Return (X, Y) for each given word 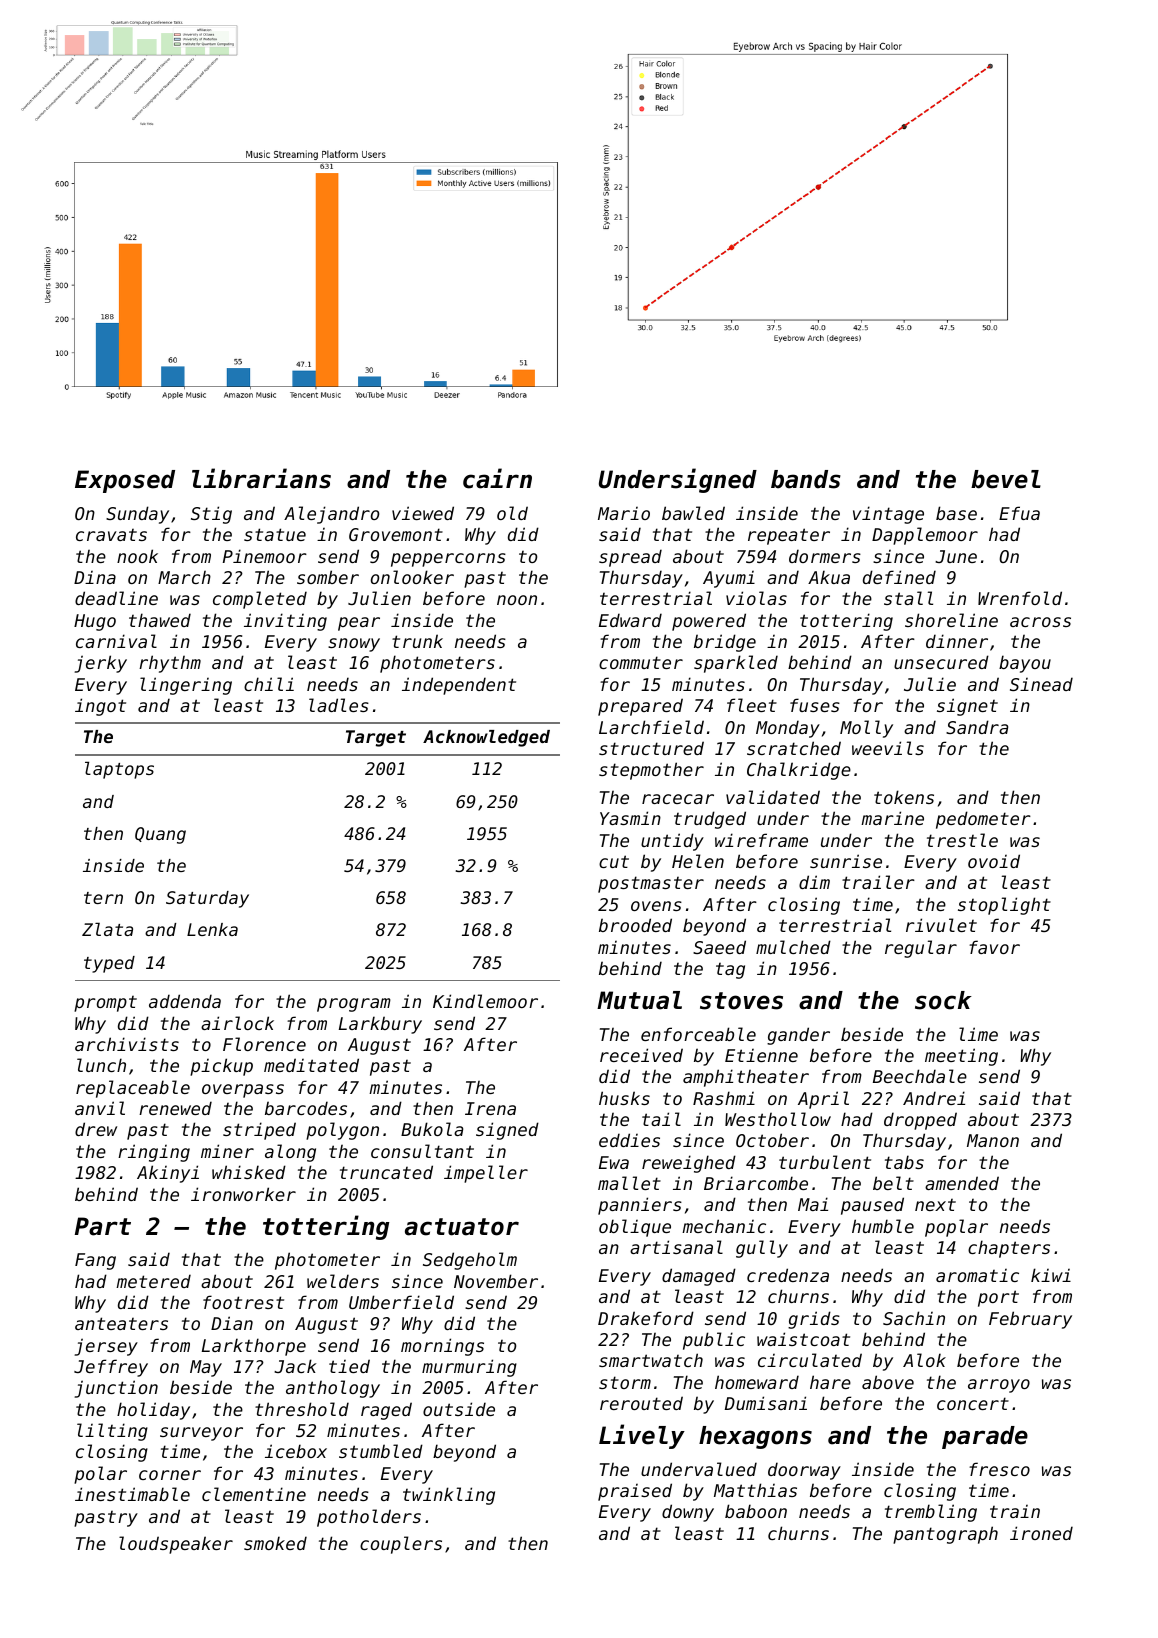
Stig (211, 515)
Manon (993, 1140)
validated (773, 797)
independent (459, 686)
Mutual (639, 1000)
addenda (185, 1001)
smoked (275, 1543)
